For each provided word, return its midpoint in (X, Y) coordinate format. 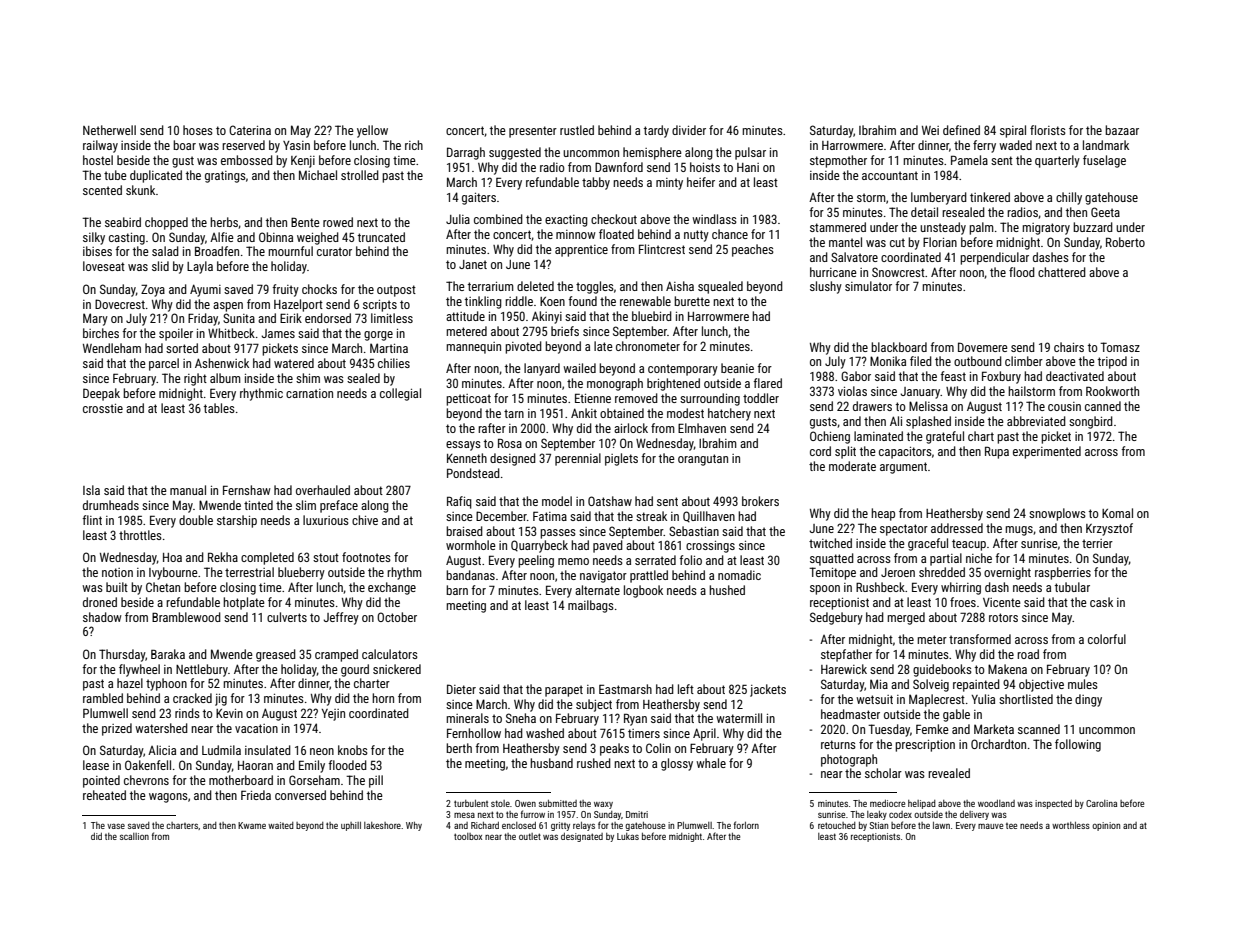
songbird (1091, 422)
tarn (514, 413)
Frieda (256, 795)
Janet (473, 264)
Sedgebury (836, 618)
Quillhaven (709, 517)
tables (219, 408)
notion (117, 572)
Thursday (122, 655)
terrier (1097, 543)
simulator (868, 286)
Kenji (303, 162)
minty (669, 184)
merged (906, 618)
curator (334, 251)
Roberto (1125, 242)
